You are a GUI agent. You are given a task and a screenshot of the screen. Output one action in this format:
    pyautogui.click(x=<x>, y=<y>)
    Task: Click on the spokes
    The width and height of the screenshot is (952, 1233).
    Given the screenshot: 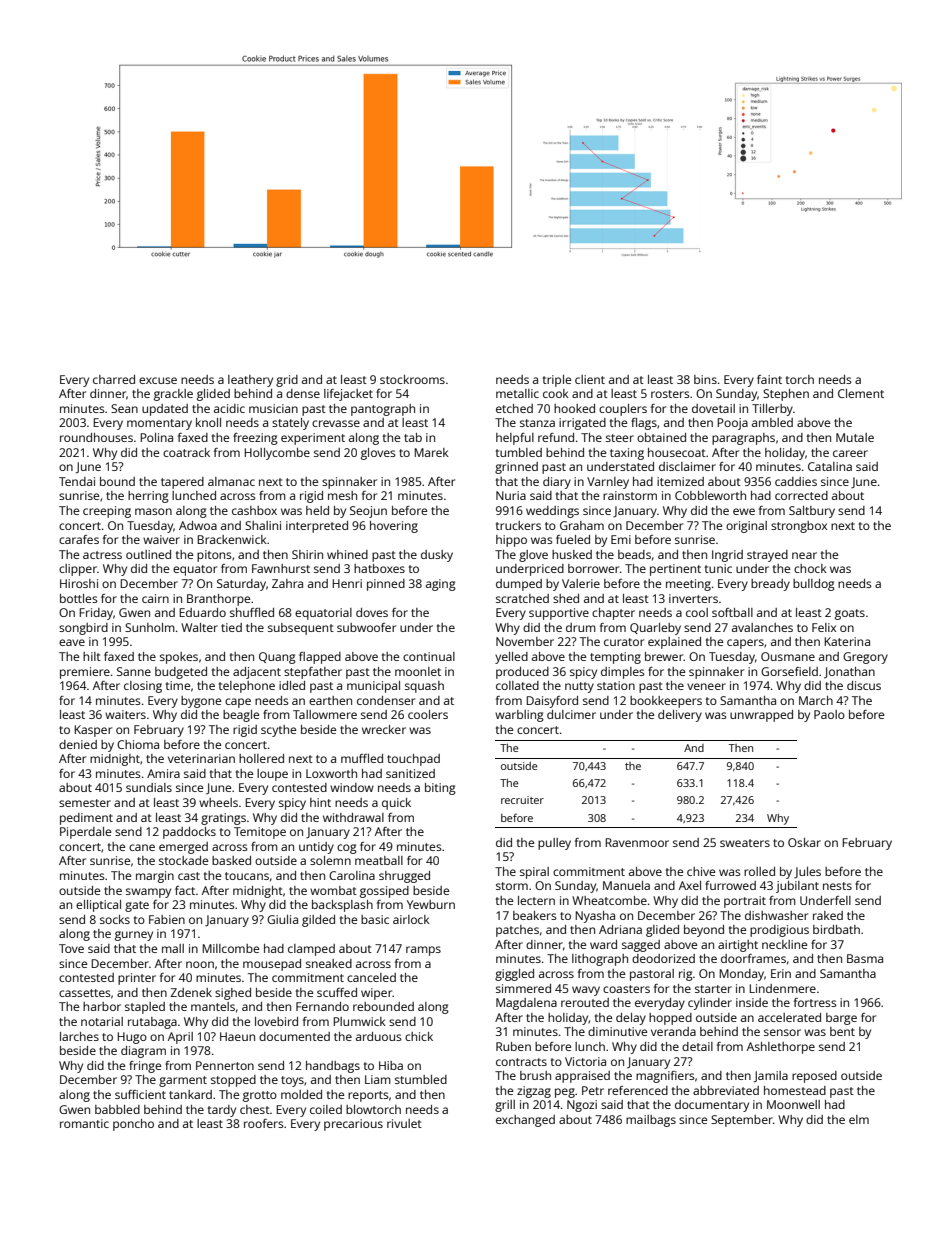 What is the action you would take?
    pyautogui.click(x=179, y=658)
